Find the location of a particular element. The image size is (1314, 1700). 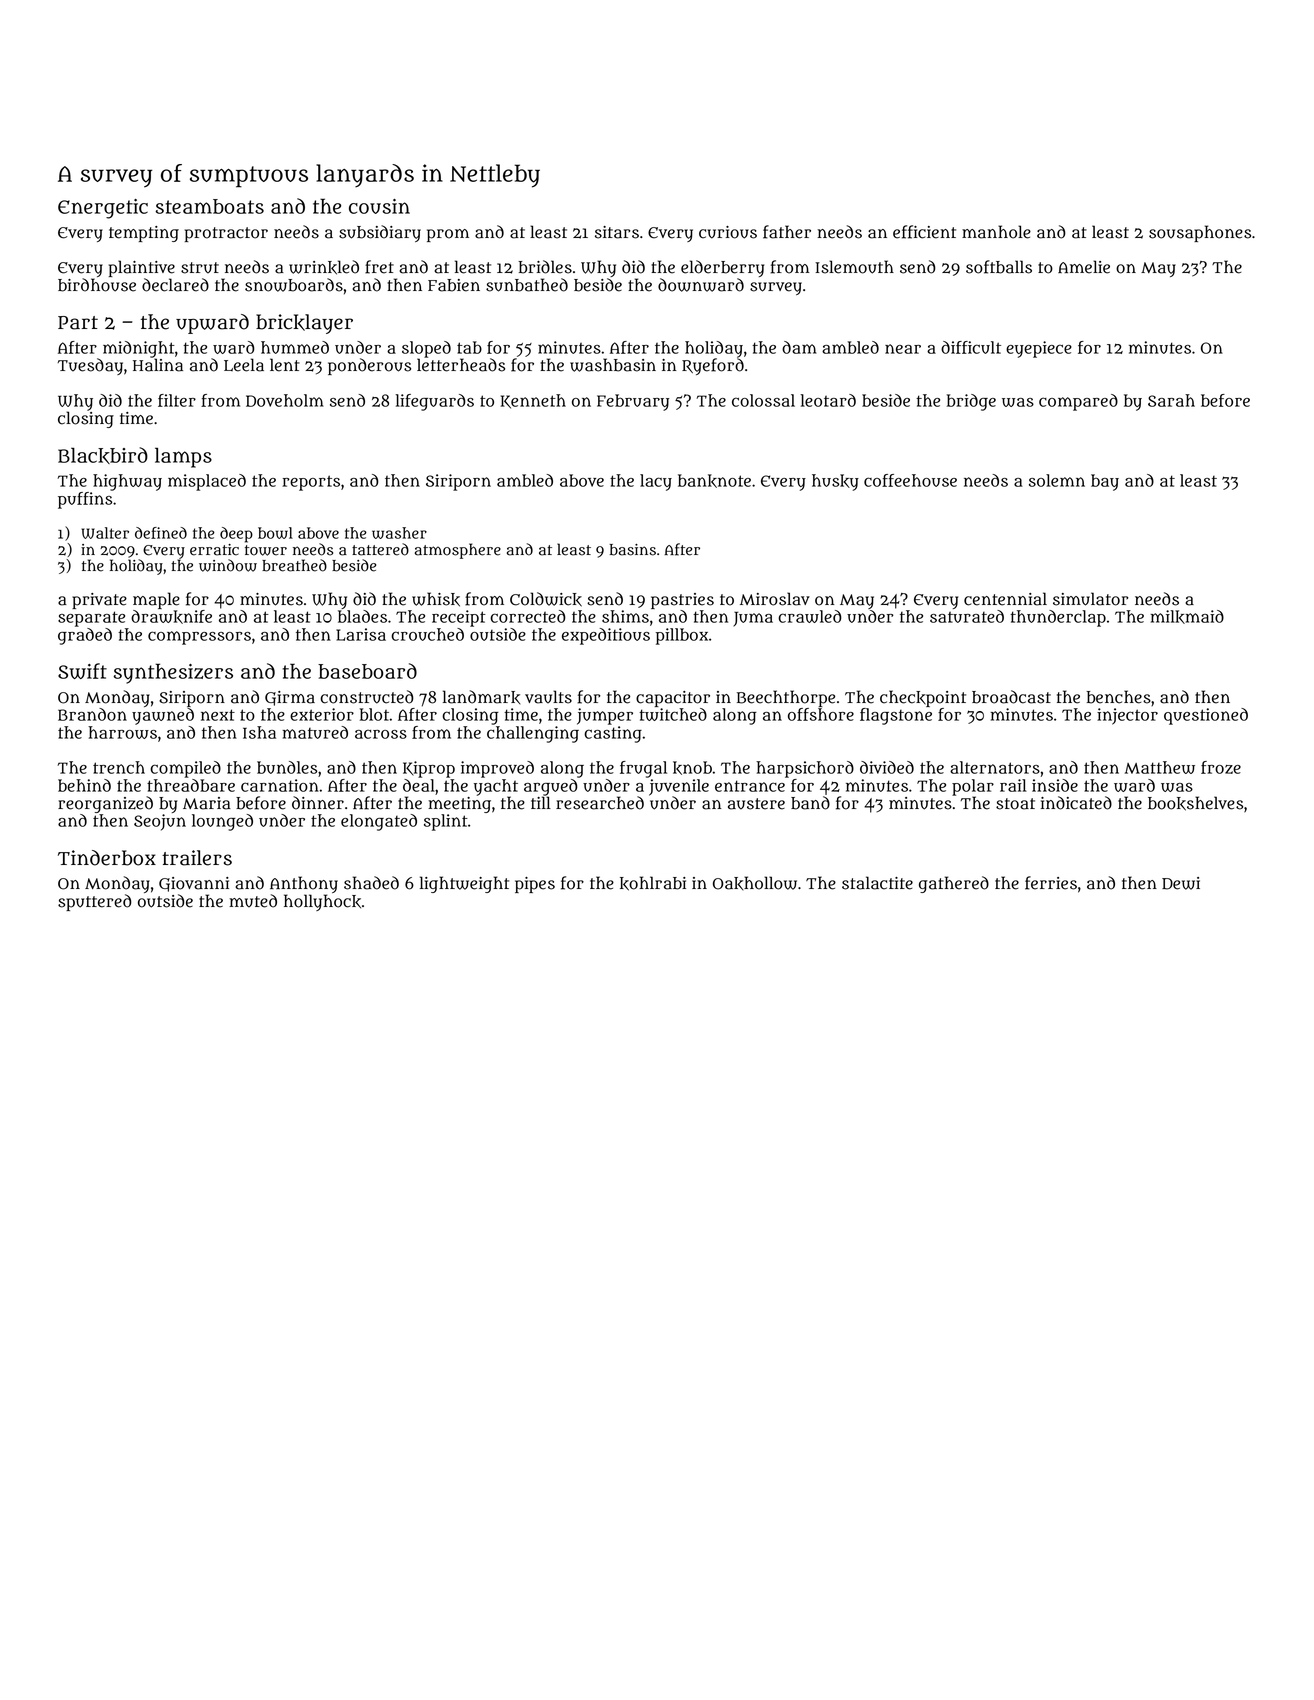

sitars is located at coordinates (617, 232).
